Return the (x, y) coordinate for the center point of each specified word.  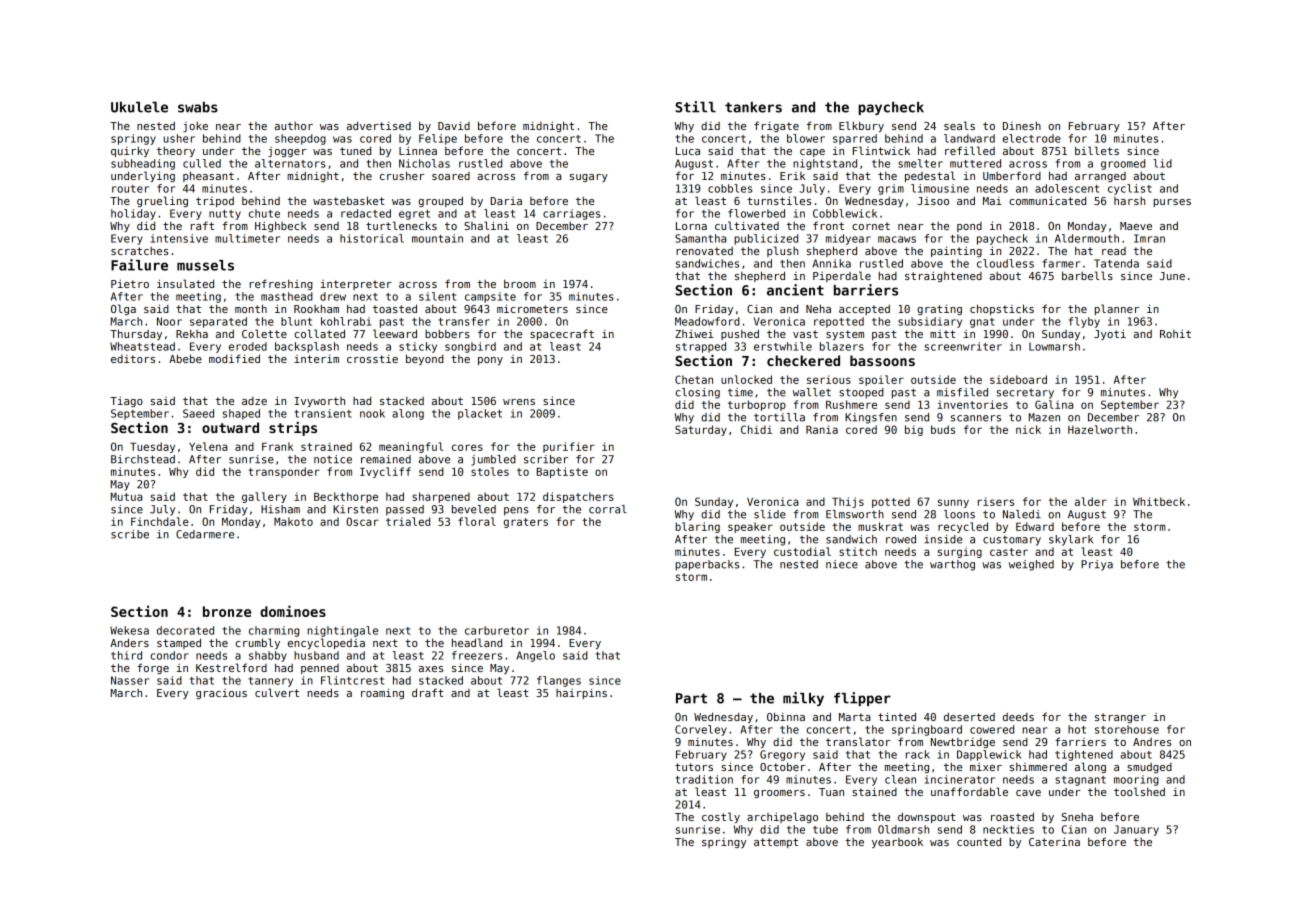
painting (956, 251)
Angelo (535, 656)
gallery (264, 497)
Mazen (1044, 417)
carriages (572, 214)
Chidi (756, 429)
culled (202, 163)
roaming (382, 693)
